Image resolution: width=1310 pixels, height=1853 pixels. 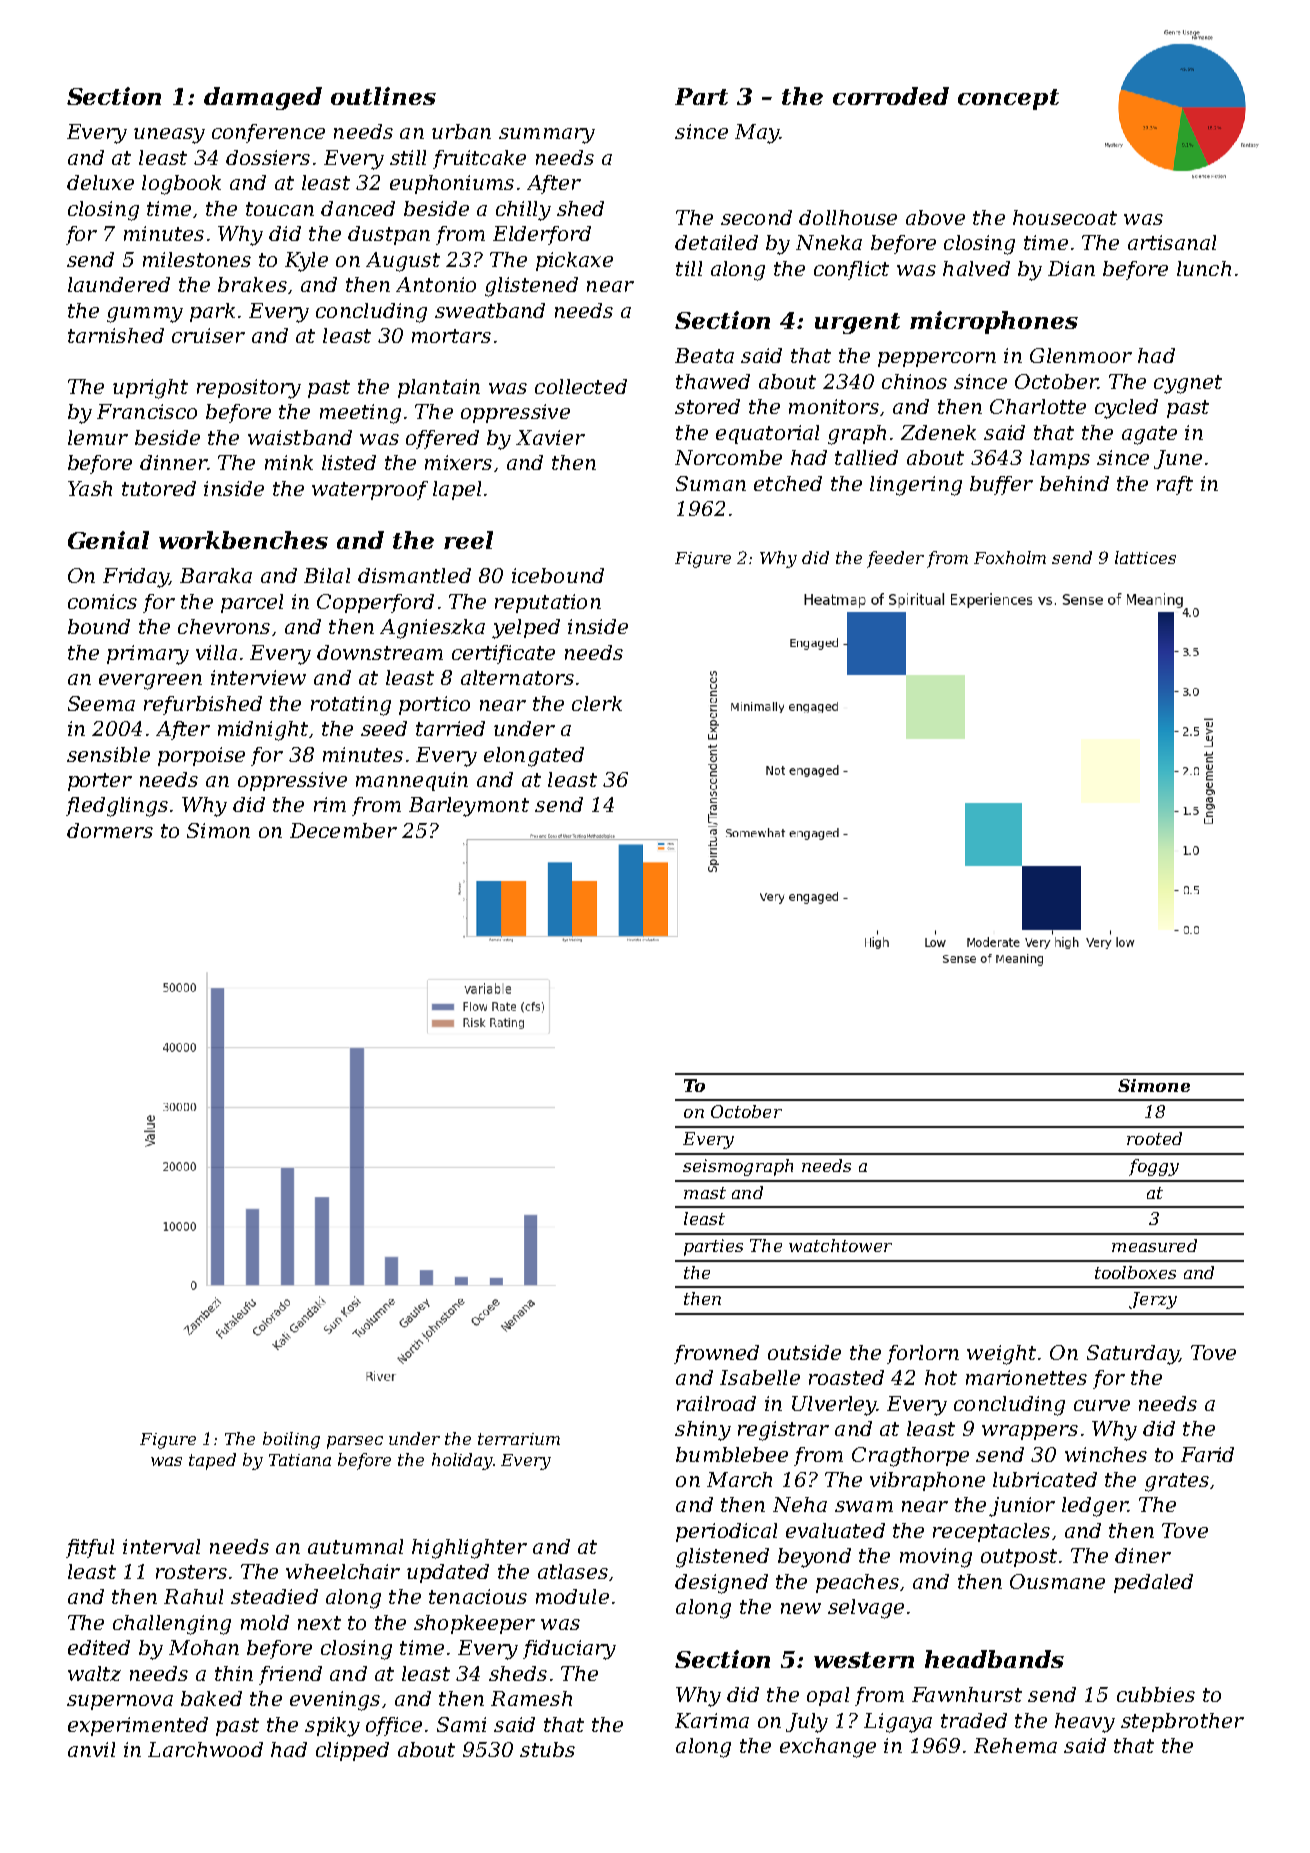 What do you see at coordinates (547, 1749) in the document?
I see `stubs` at bounding box center [547, 1749].
